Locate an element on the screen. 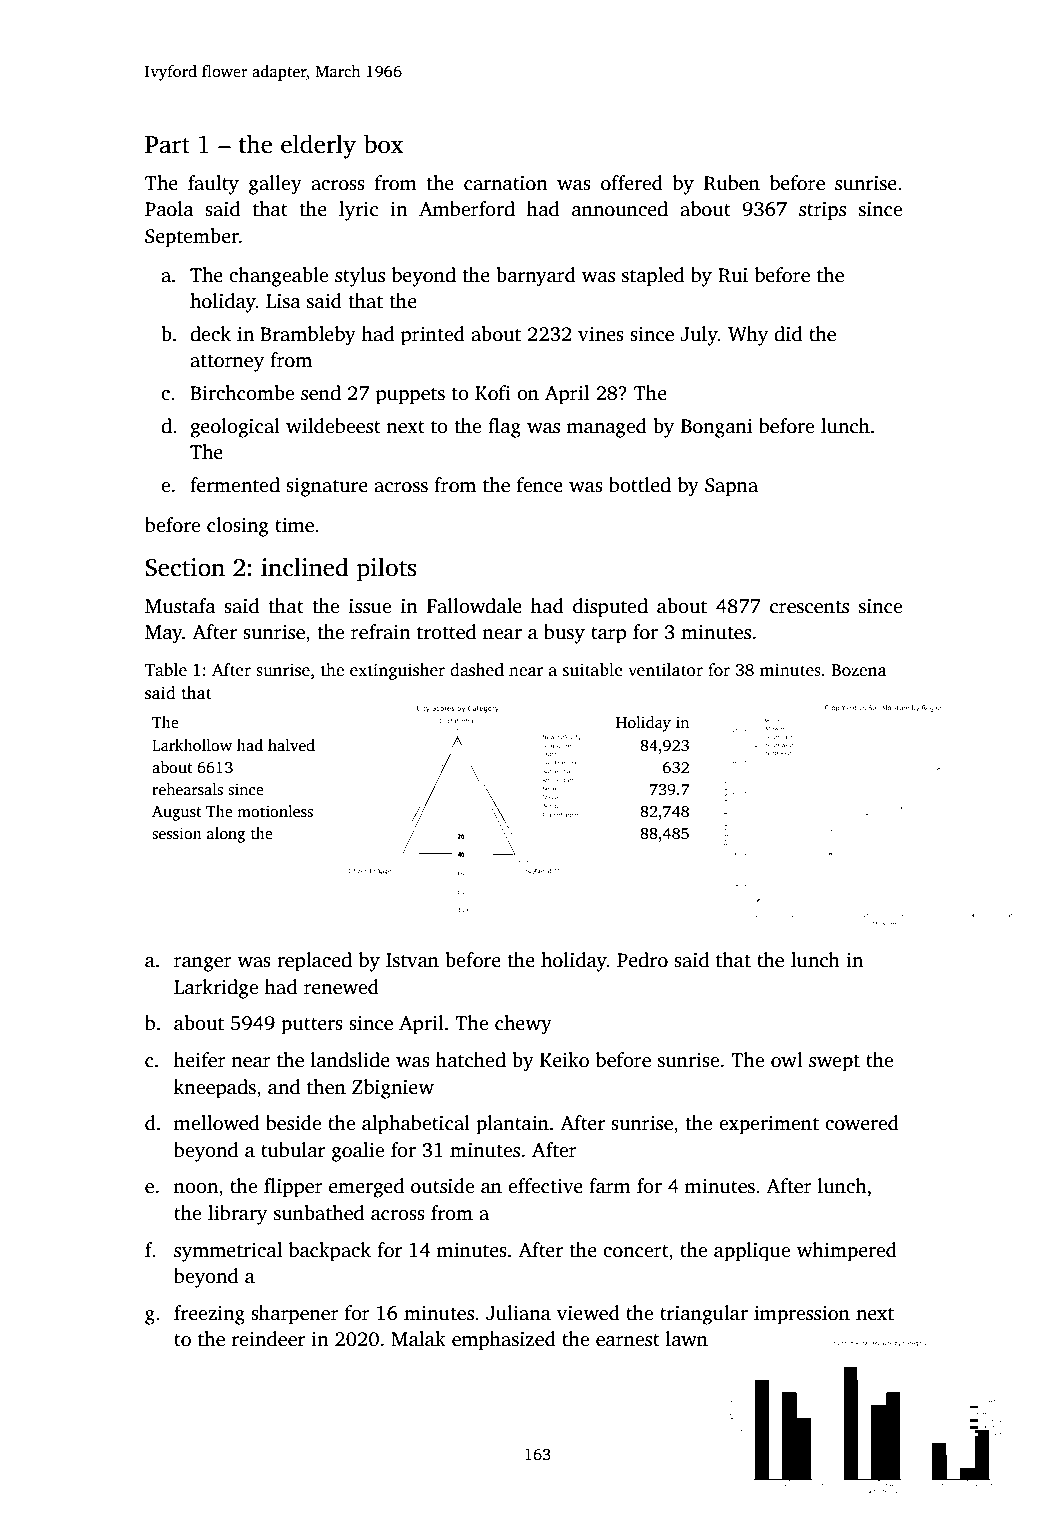 This screenshot has height=1517, width=1048. chewy is located at coordinates (523, 1025).
